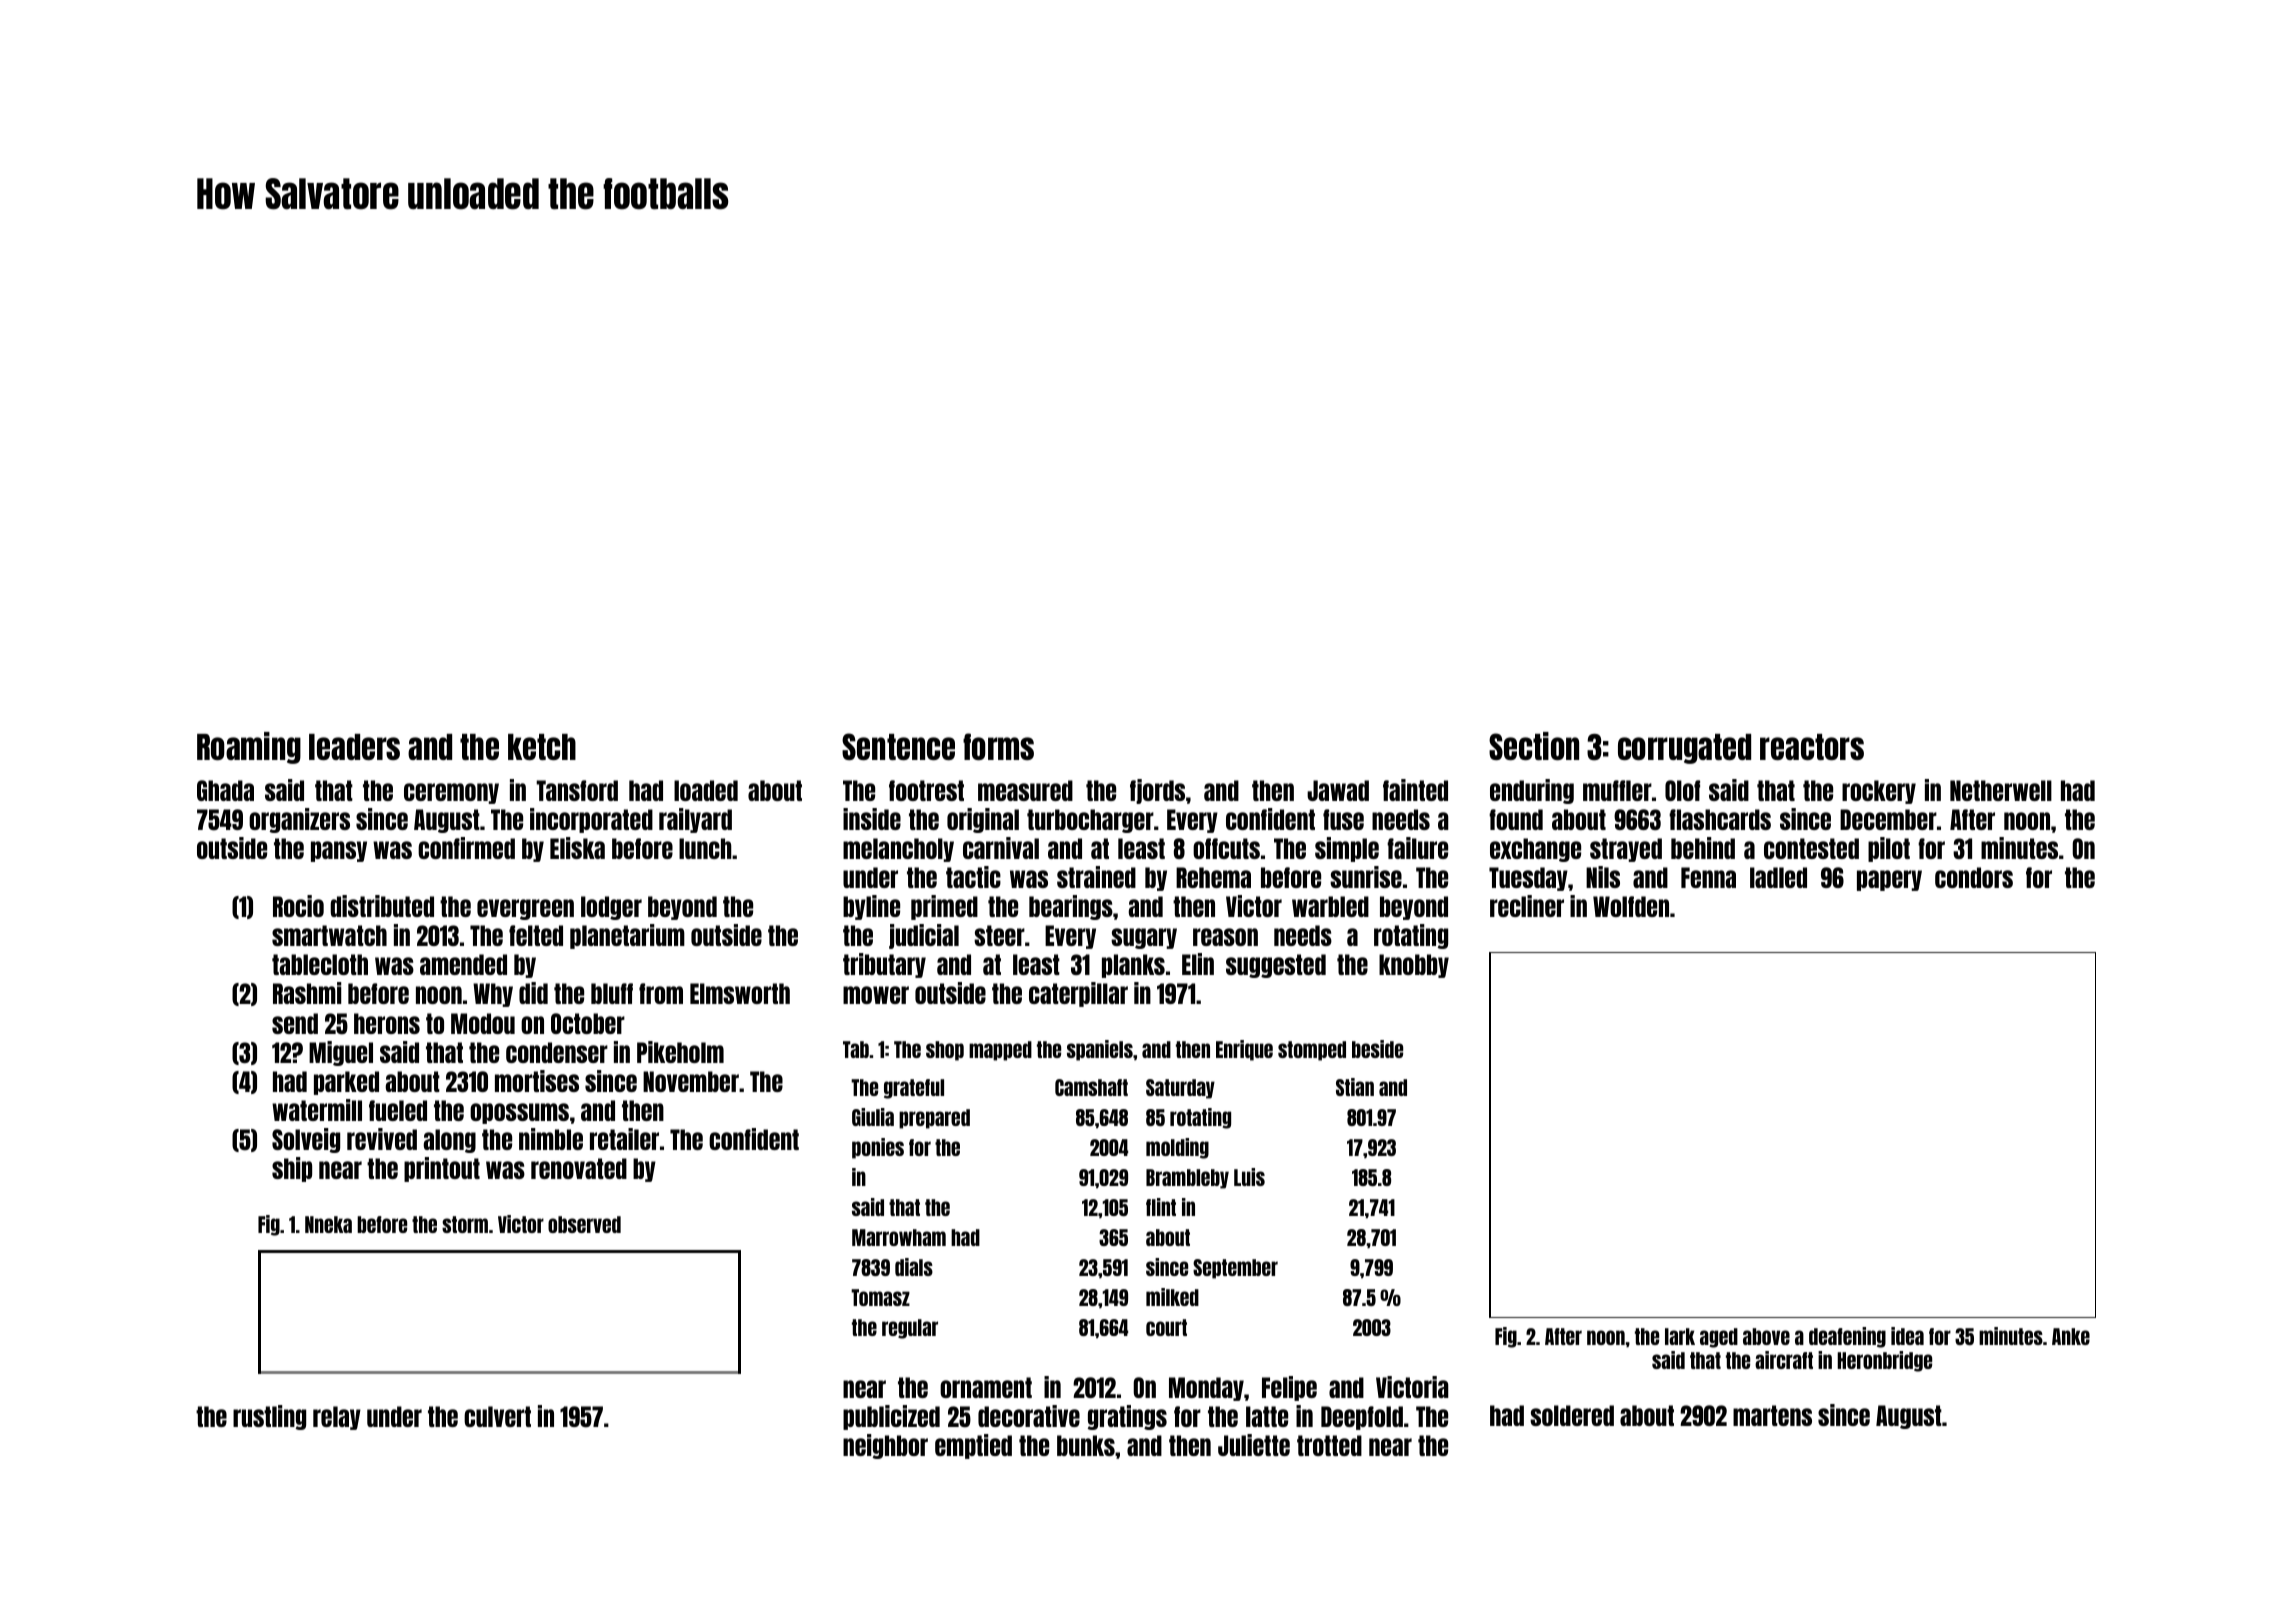 The height and width of the screenshot is (1620, 2292). What do you see at coordinates (1907, 1336) in the screenshot?
I see `idea` at bounding box center [1907, 1336].
